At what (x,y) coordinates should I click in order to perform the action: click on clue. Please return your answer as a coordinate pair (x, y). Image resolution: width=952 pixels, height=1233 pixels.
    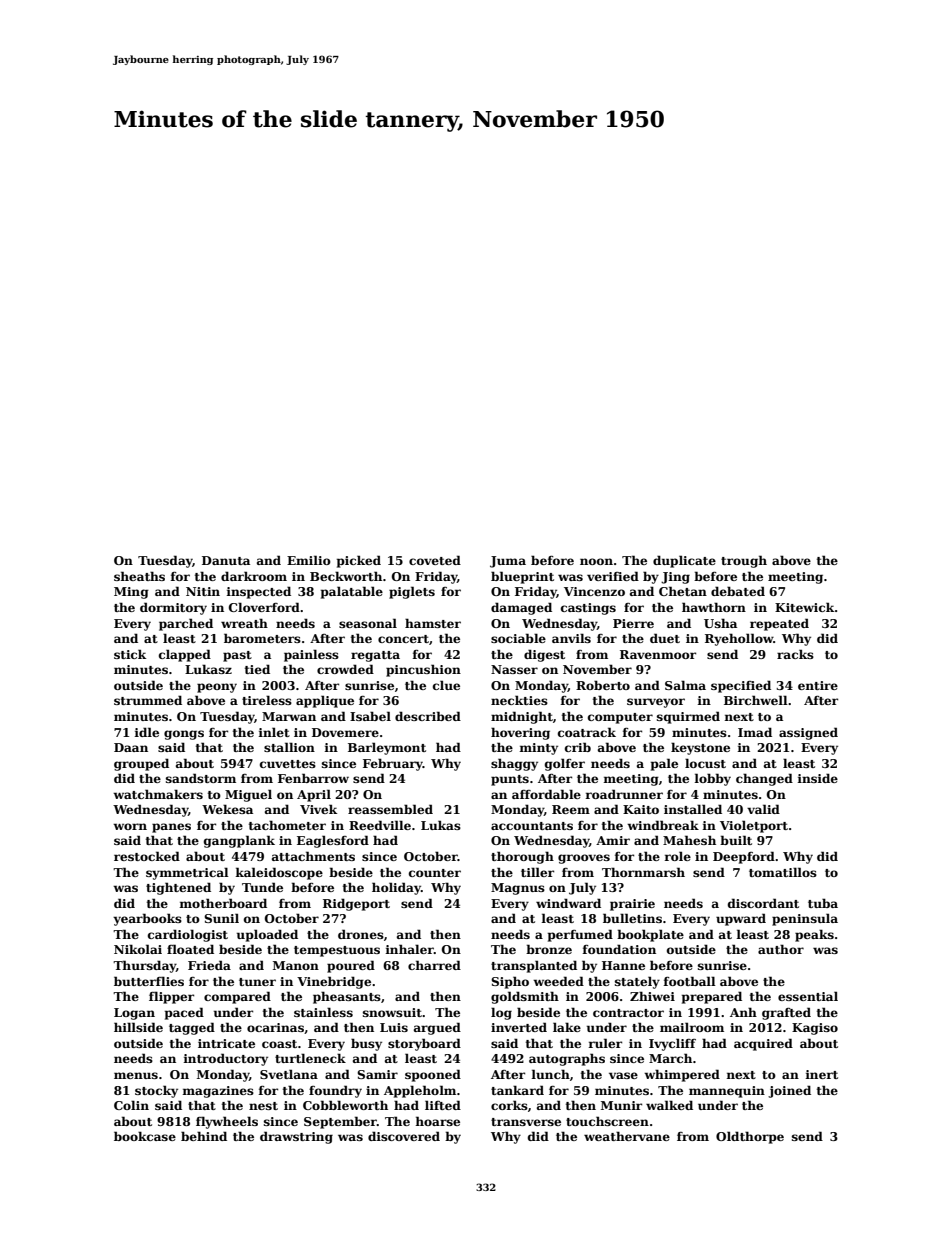
    Looking at the image, I should click on (446, 685).
